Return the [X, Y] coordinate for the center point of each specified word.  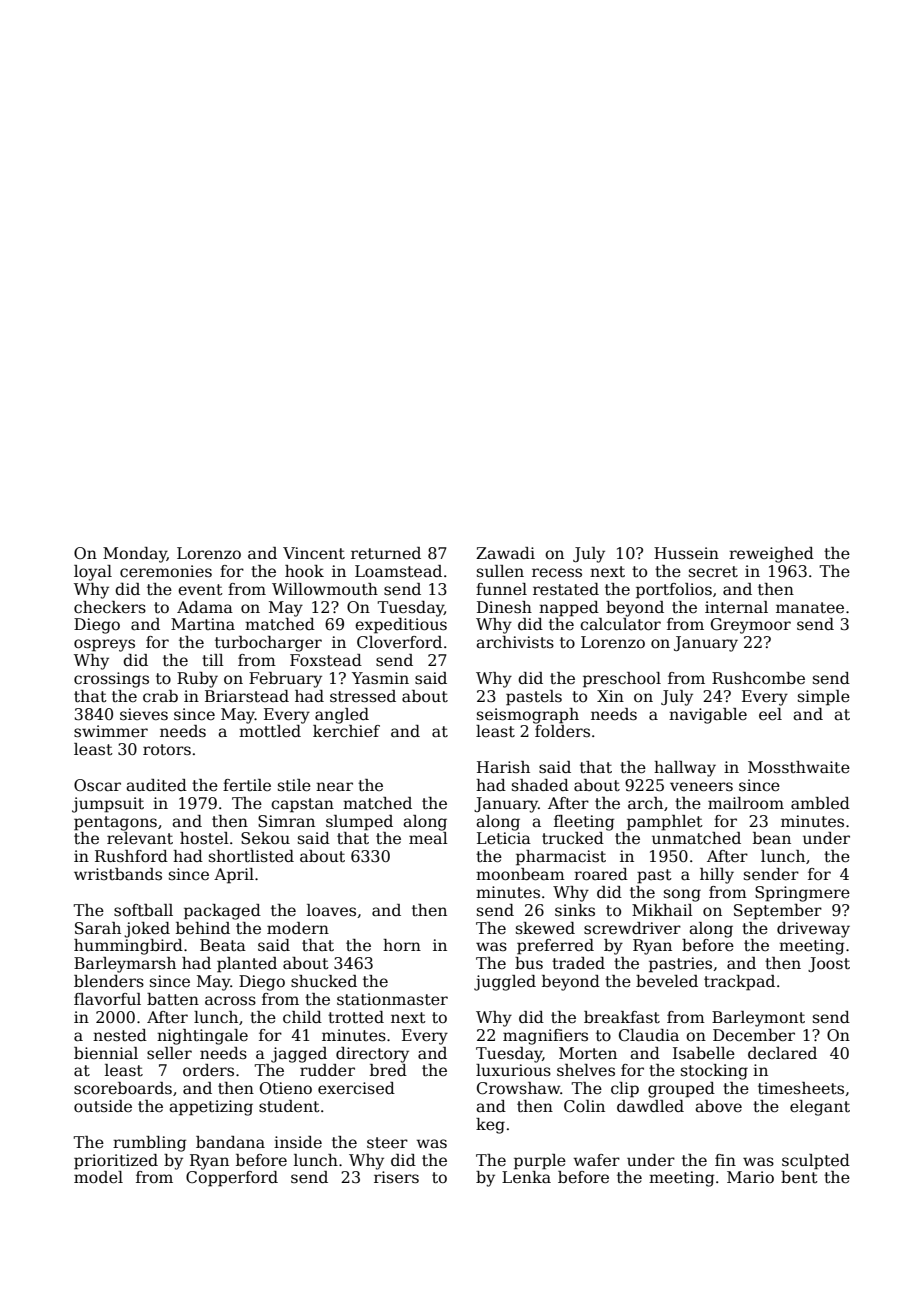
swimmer [111, 731]
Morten [588, 1053]
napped [569, 609]
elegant [820, 1108]
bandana [230, 1142]
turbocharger [268, 644]
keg [490, 1126]
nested [120, 1035]
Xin [610, 696]
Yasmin [380, 678]
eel [770, 714]
